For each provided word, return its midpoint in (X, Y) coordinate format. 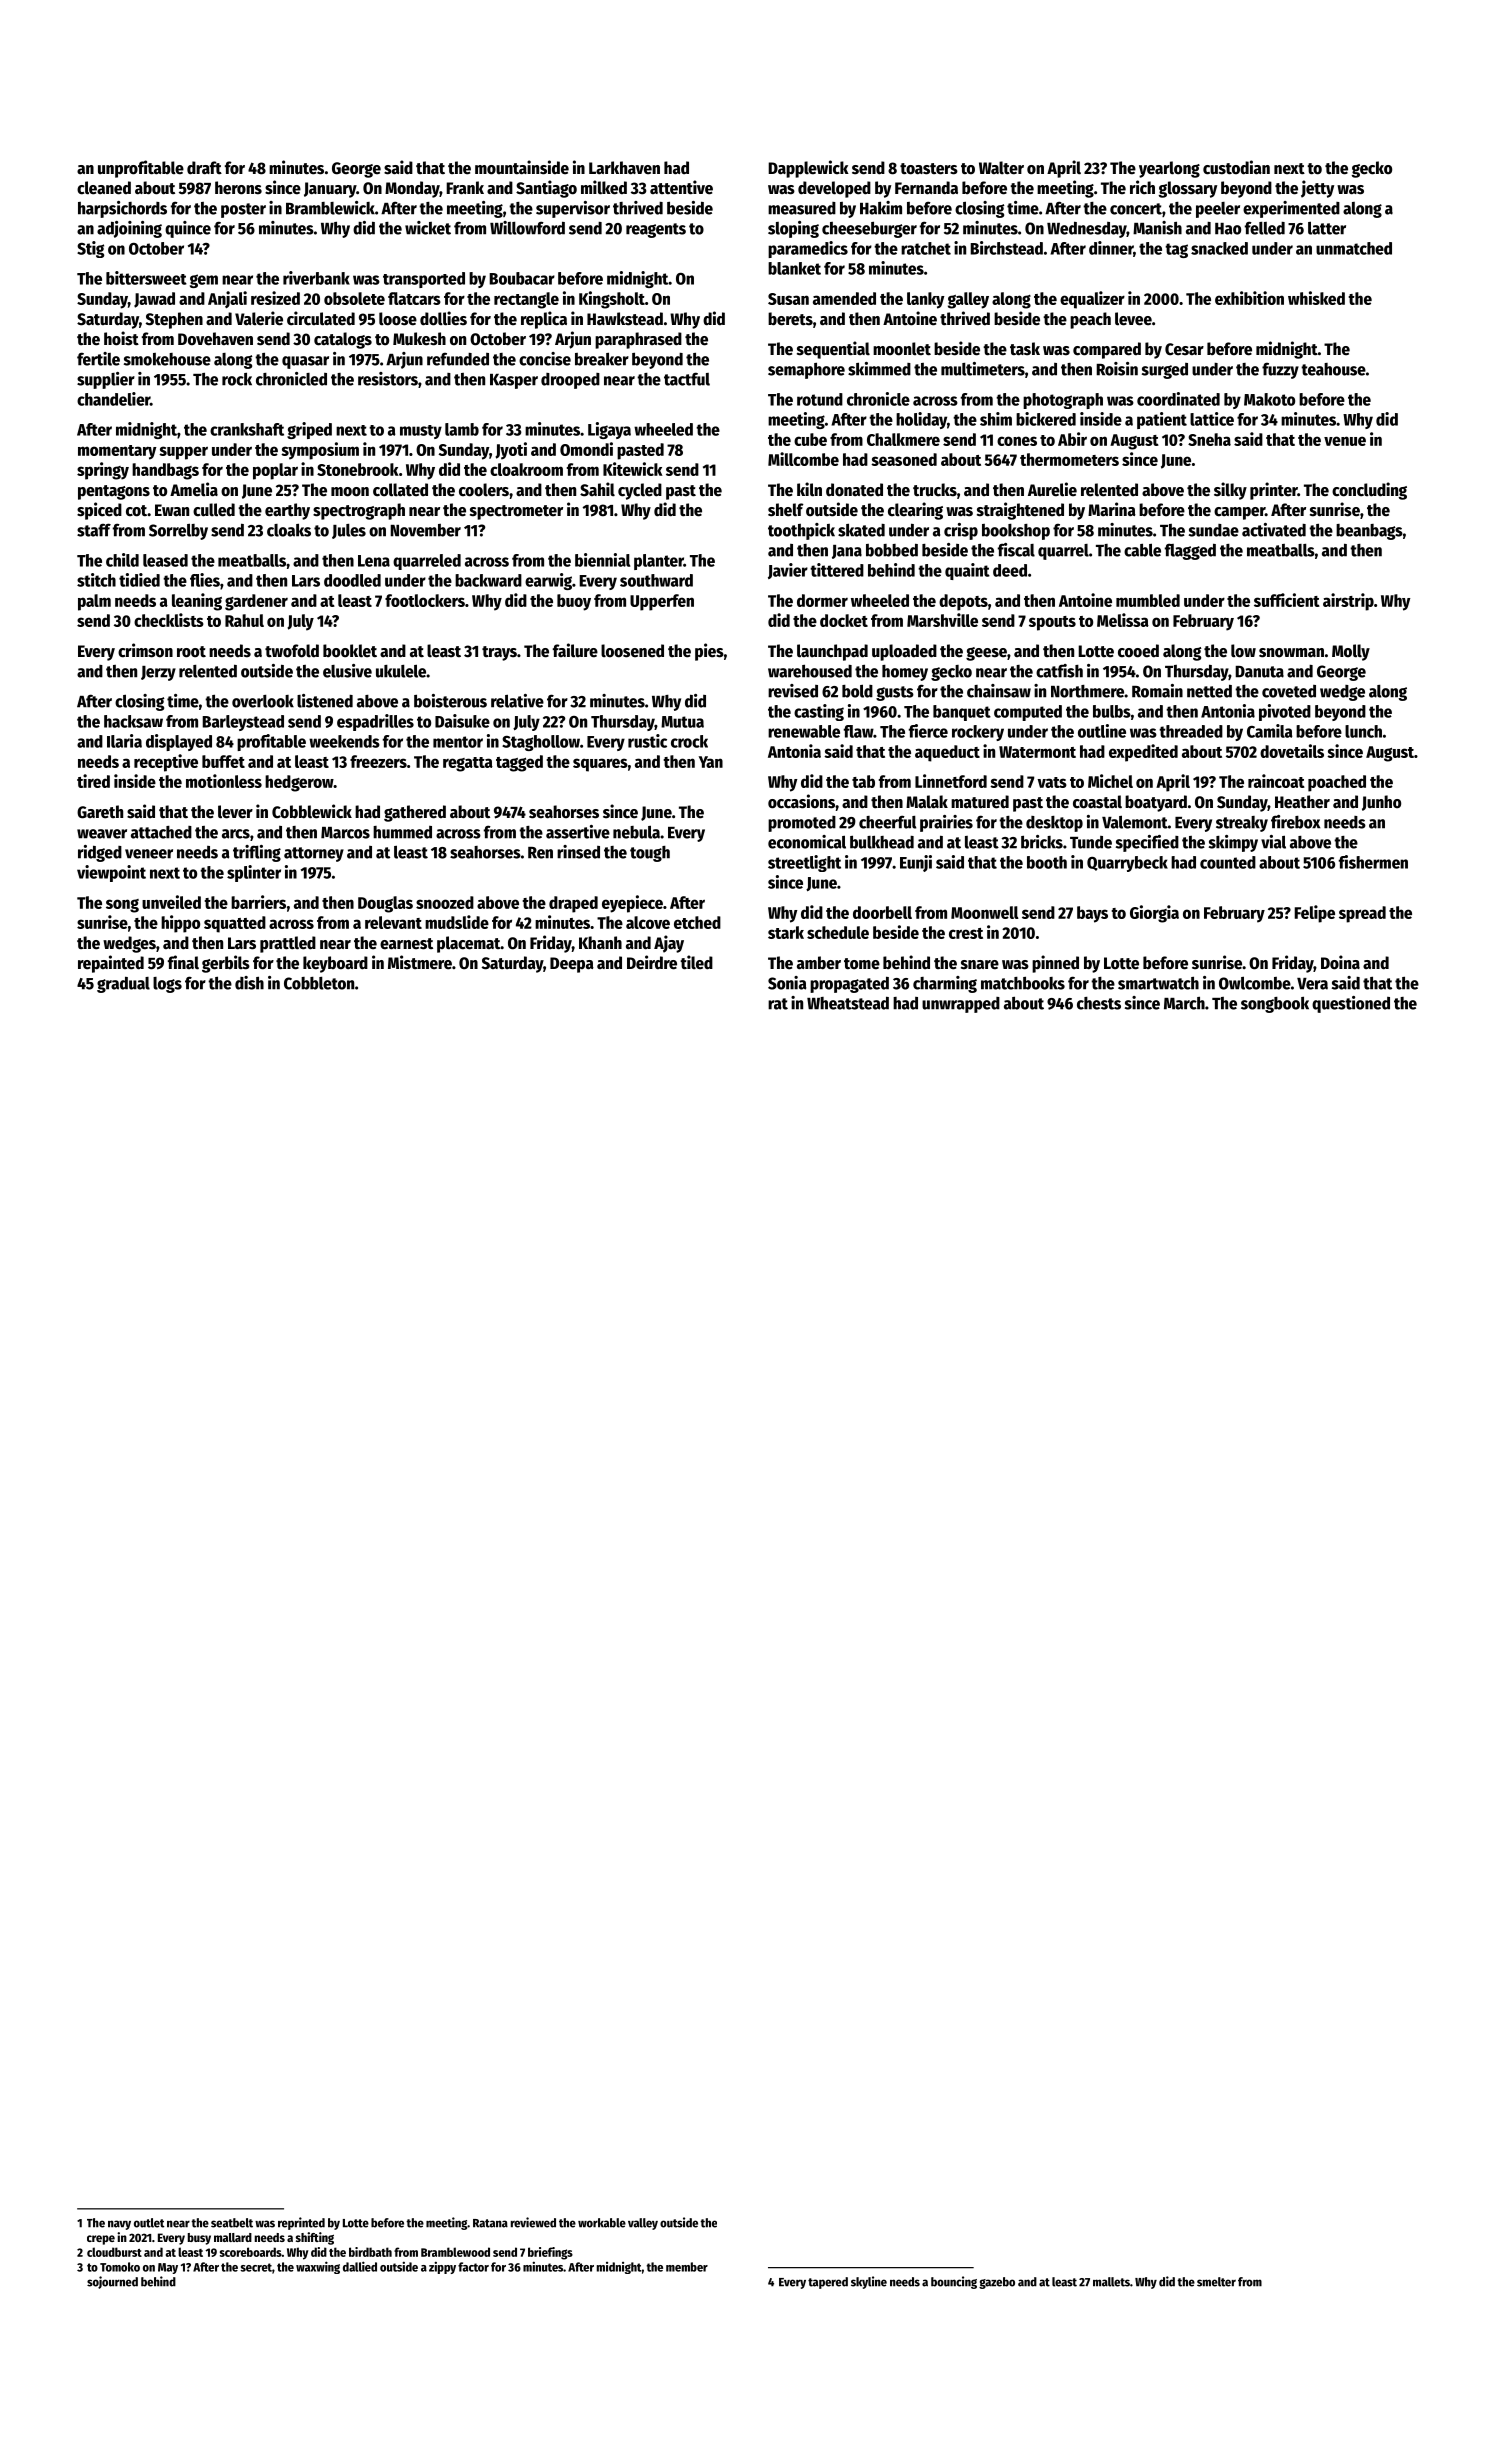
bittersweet (146, 278)
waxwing (318, 2267)
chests (1099, 1003)
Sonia (787, 983)
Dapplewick (808, 169)
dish (249, 983)
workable (602, 2223)
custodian (1236, 167)
